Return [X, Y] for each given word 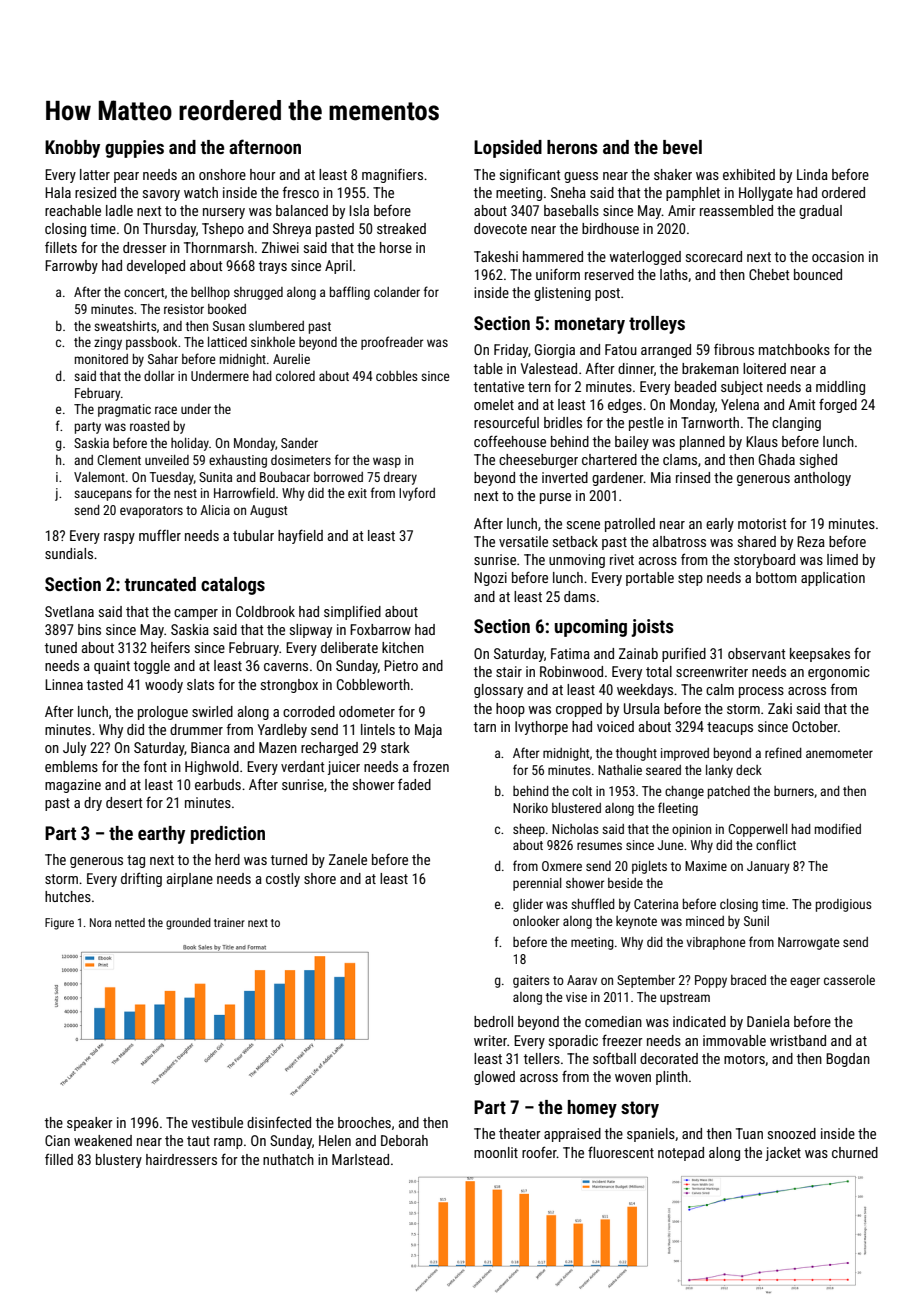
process [761, 692]
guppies [134, 149]
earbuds [218, 784]
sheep [529, 830]
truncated [160, 584]
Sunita [215, 477]
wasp [387, 462]
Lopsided [508, 149]
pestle [646, 424]
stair [509, 671]
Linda [812, 174]
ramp [228, 1143]
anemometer [839, 753]
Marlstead [360, 1159]
